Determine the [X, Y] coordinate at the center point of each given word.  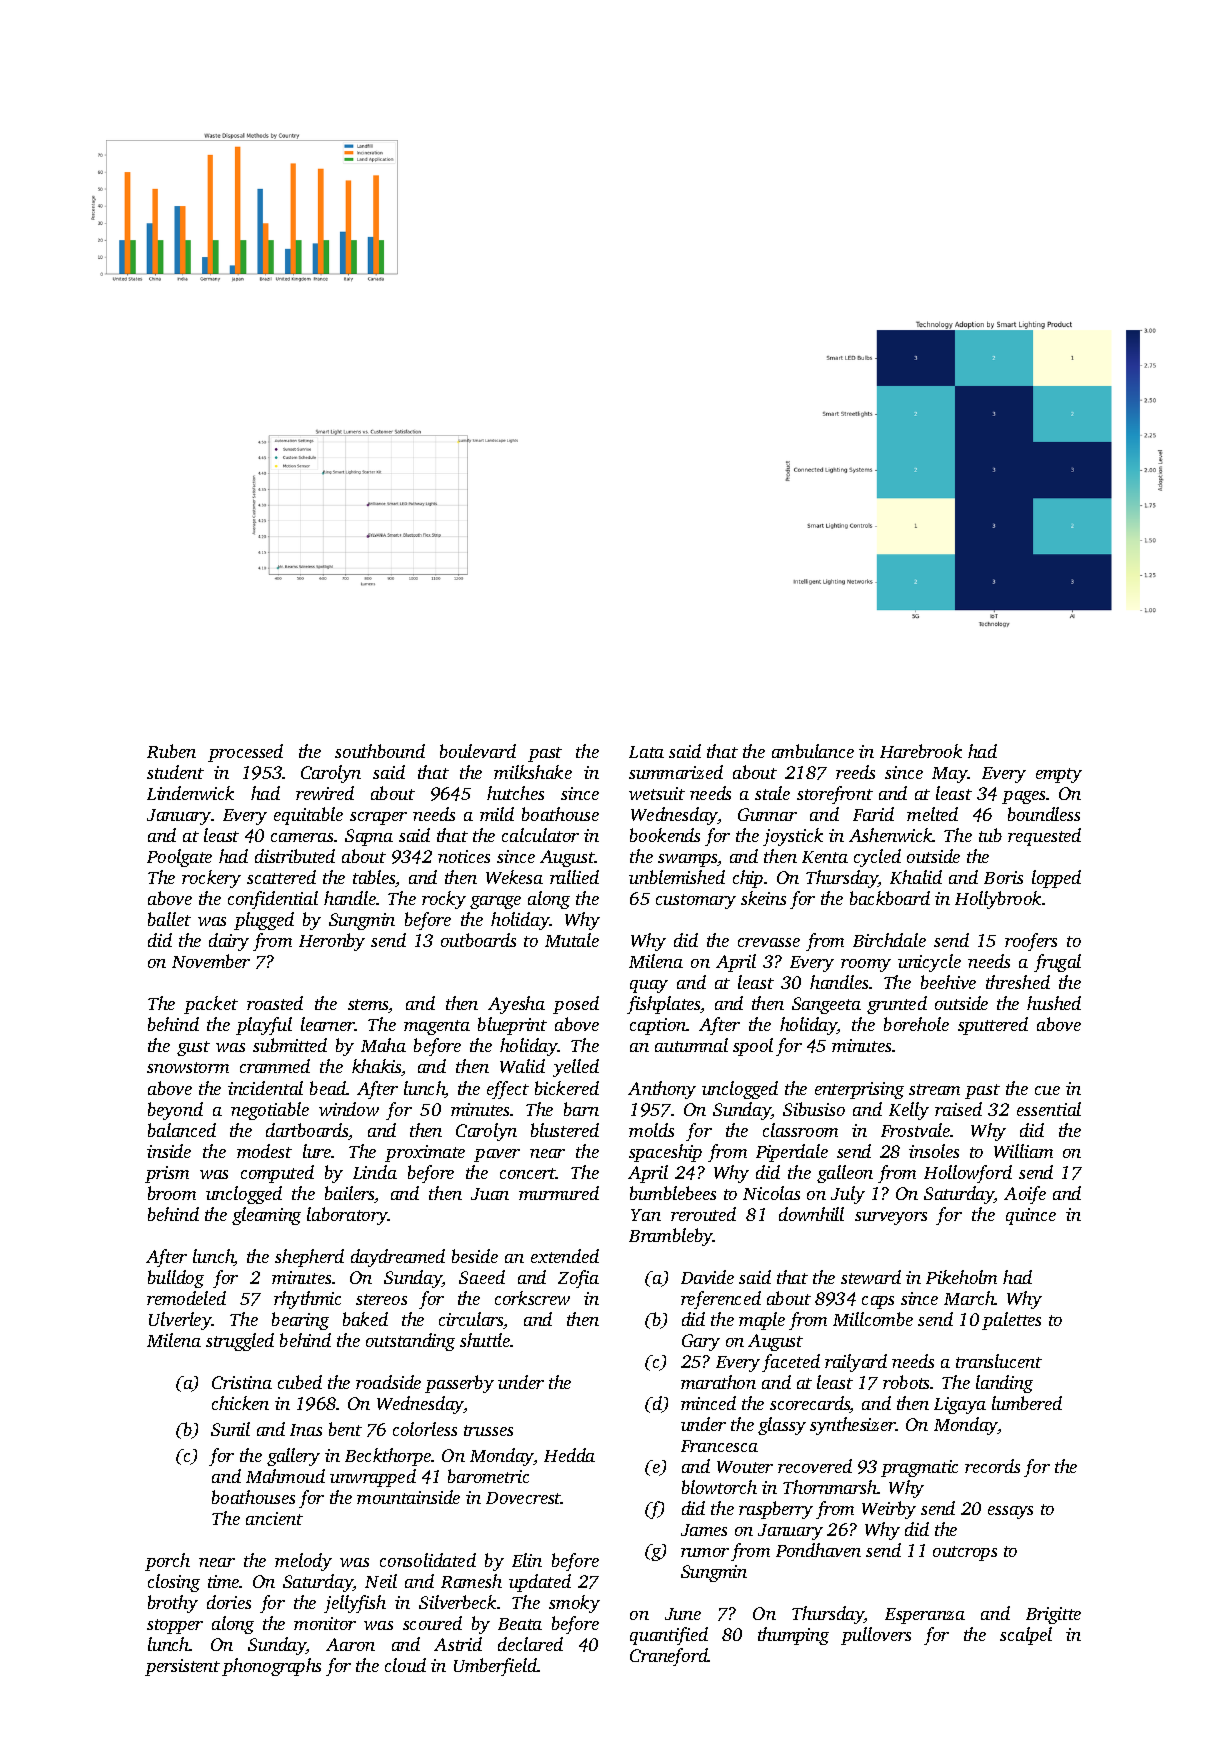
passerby [459, 1384]
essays [1010, 1512]
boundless [1044, 814]
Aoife [1025, 1195]
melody [303, 1562]
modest [264, 1151]
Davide [707, 1277]
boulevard [478, 751]
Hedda [569, 1455]
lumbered [1027, 1403]
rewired [325, 793]
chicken [240, 1403]
